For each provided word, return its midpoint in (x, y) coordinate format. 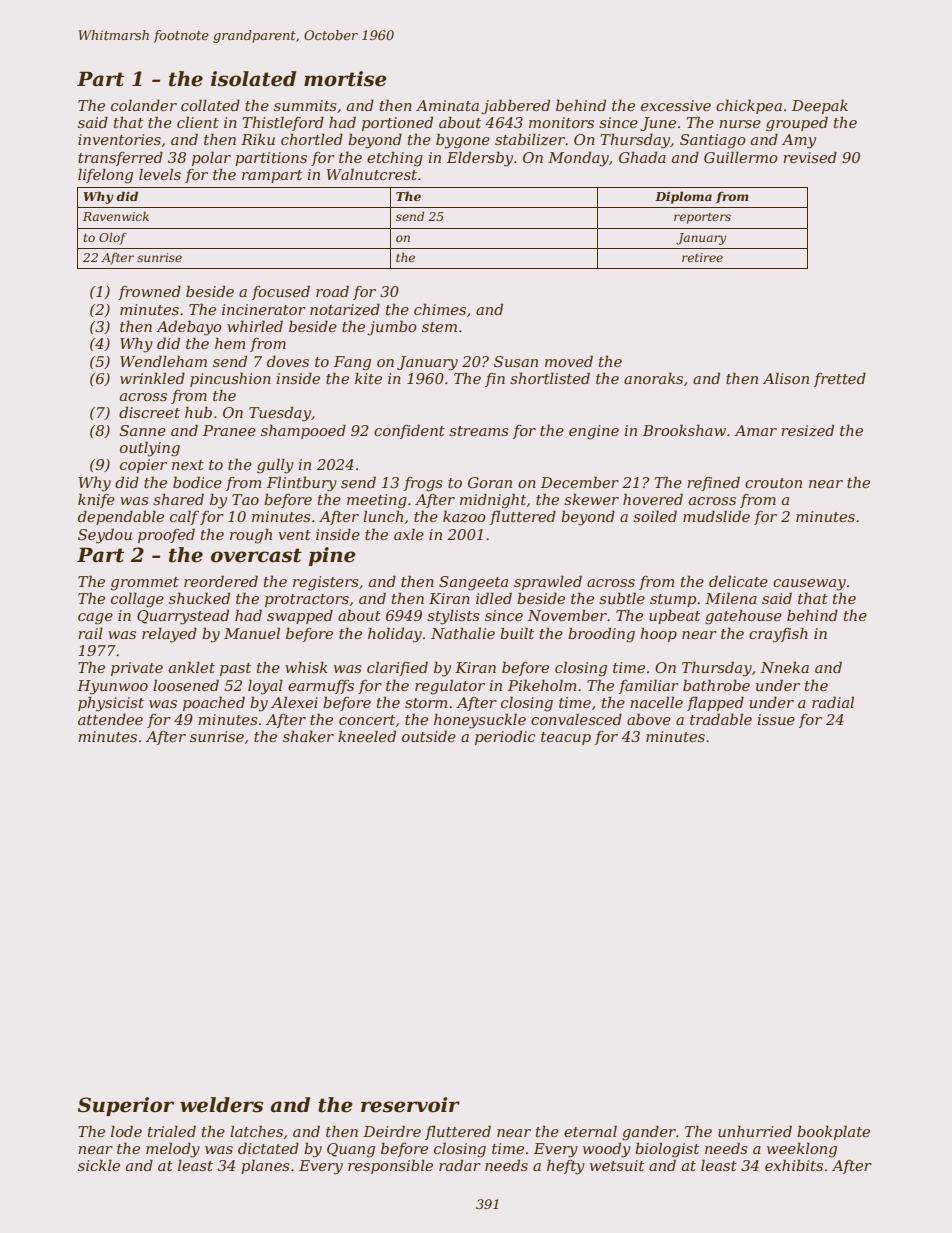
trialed (172, 1131)
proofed (166, 535)
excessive (676, 105)
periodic (505, 737)
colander (144, 105)
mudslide (716, 516)
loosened (186, 685)
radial (833, 702)
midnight (493, 501)
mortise (345, 79)
